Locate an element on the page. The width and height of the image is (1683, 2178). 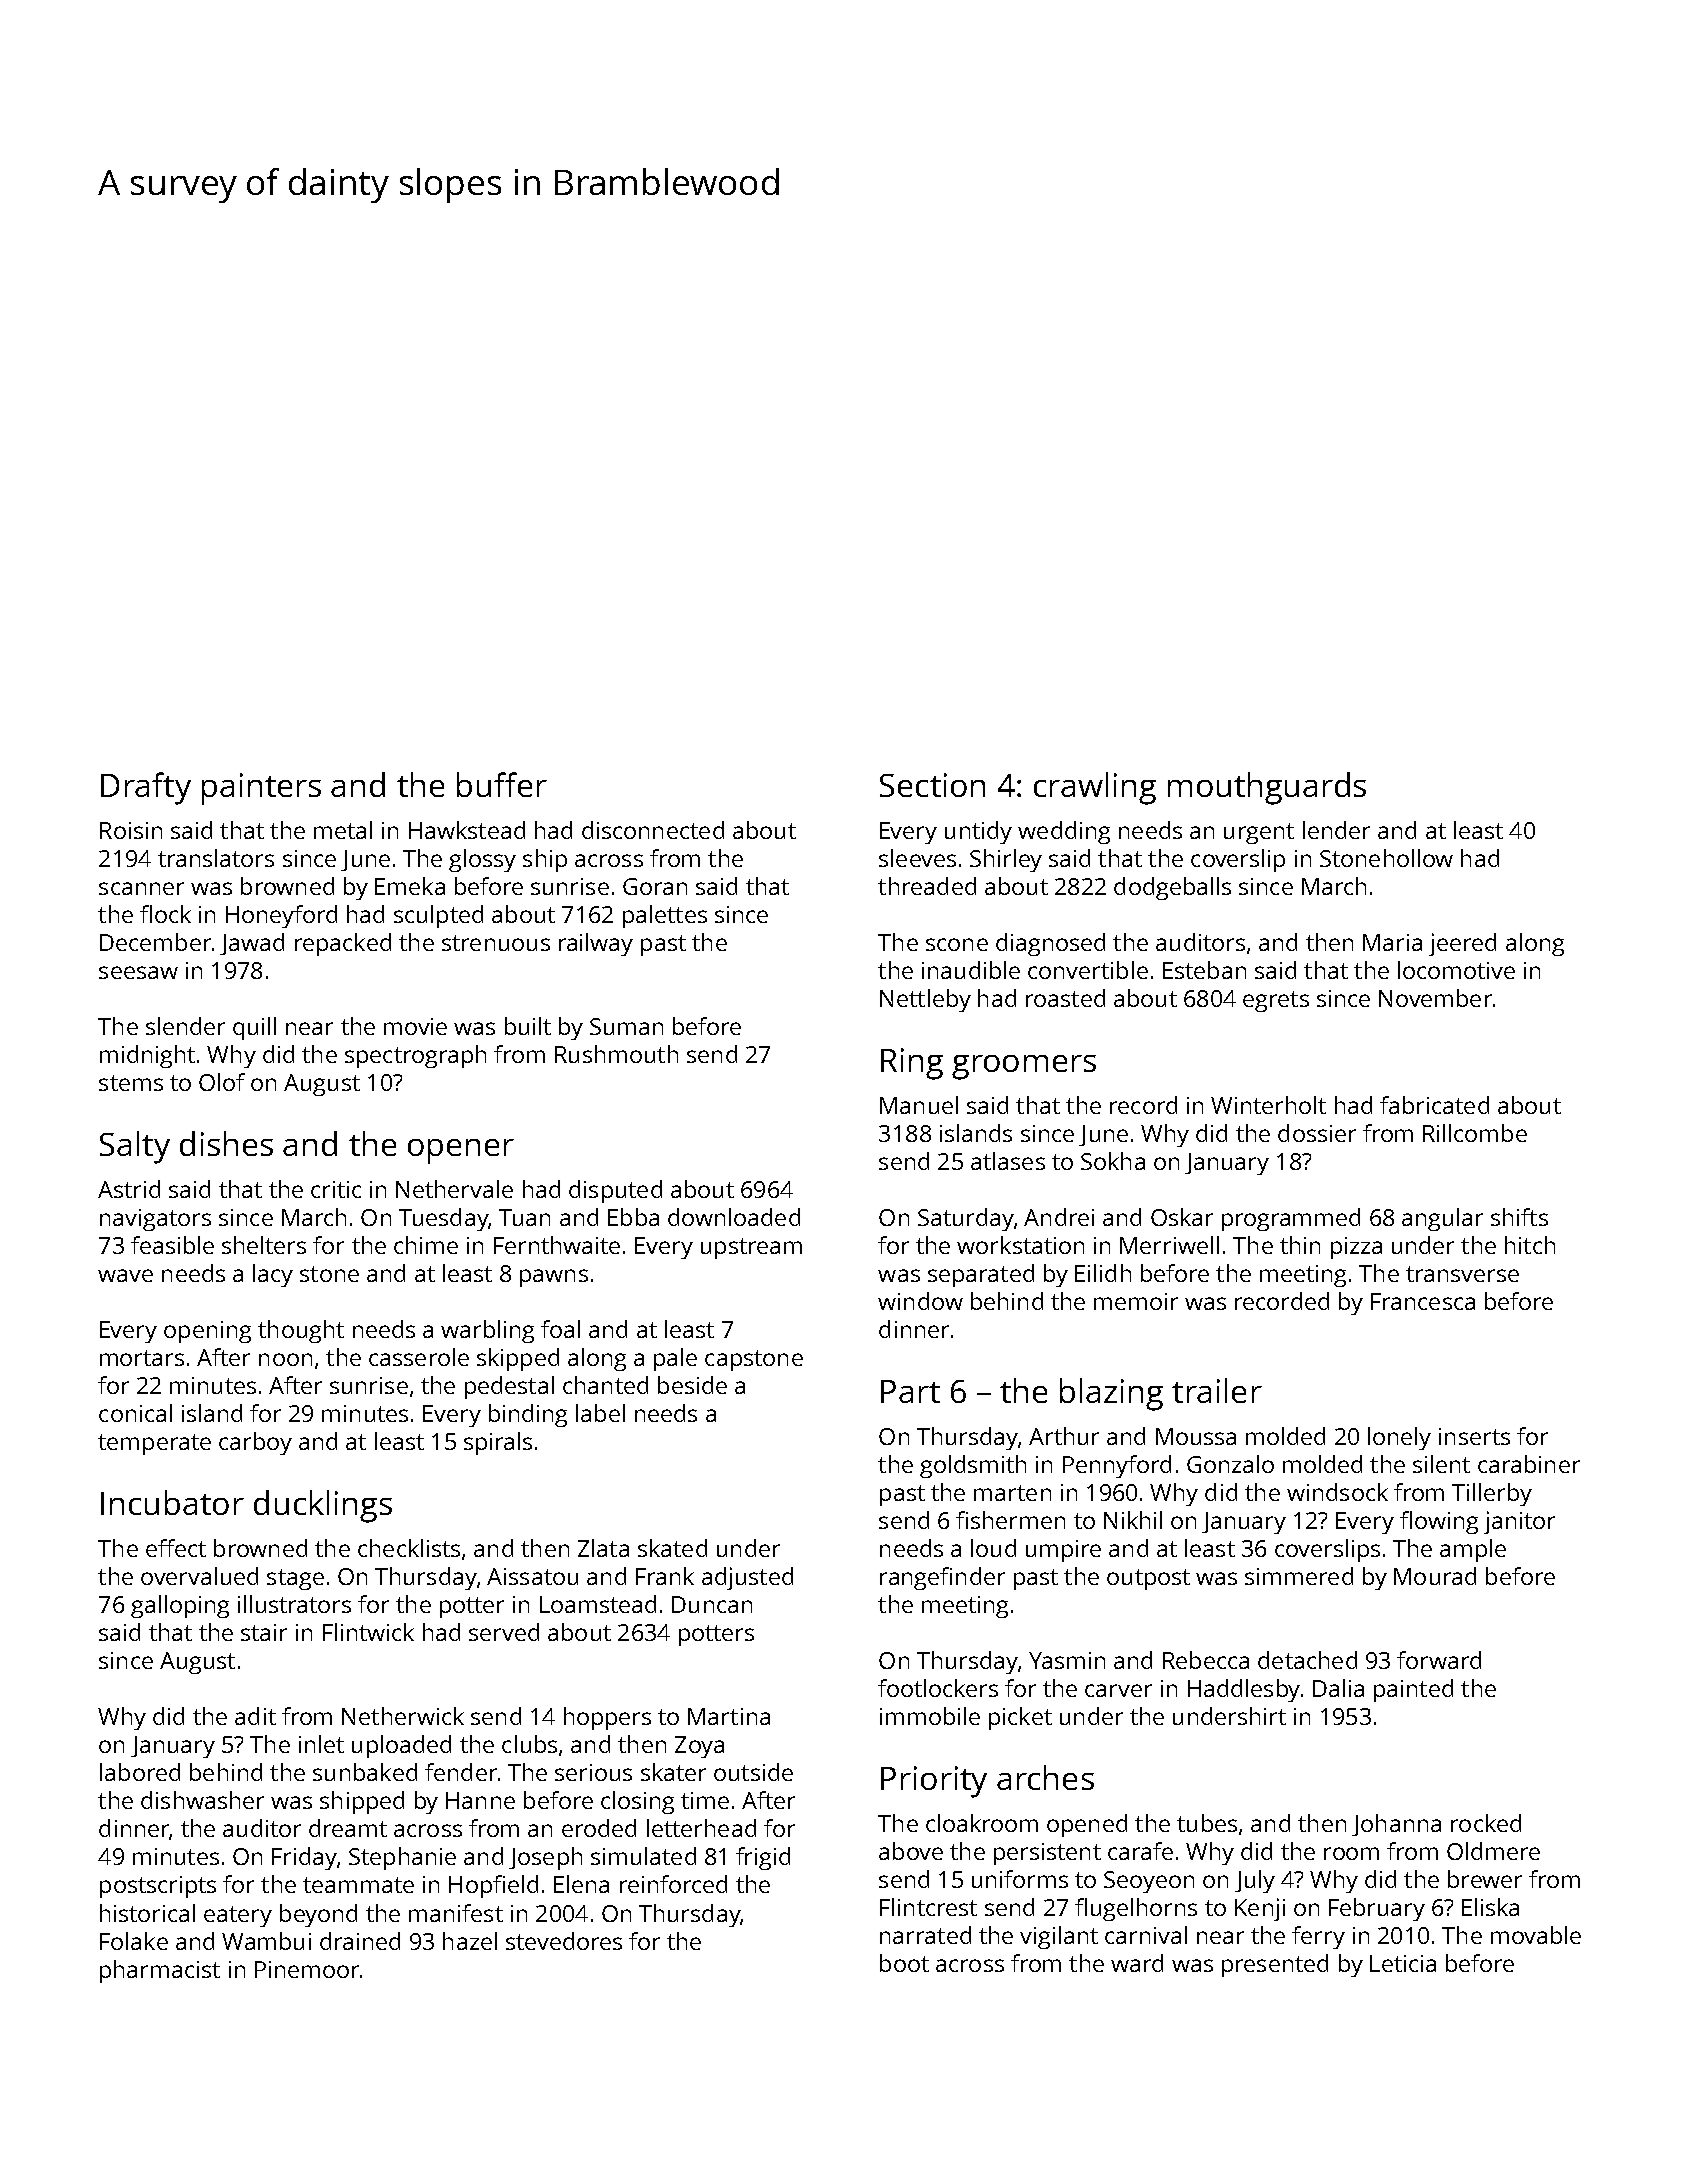
arches is located at coordinates (1045, 1777).
